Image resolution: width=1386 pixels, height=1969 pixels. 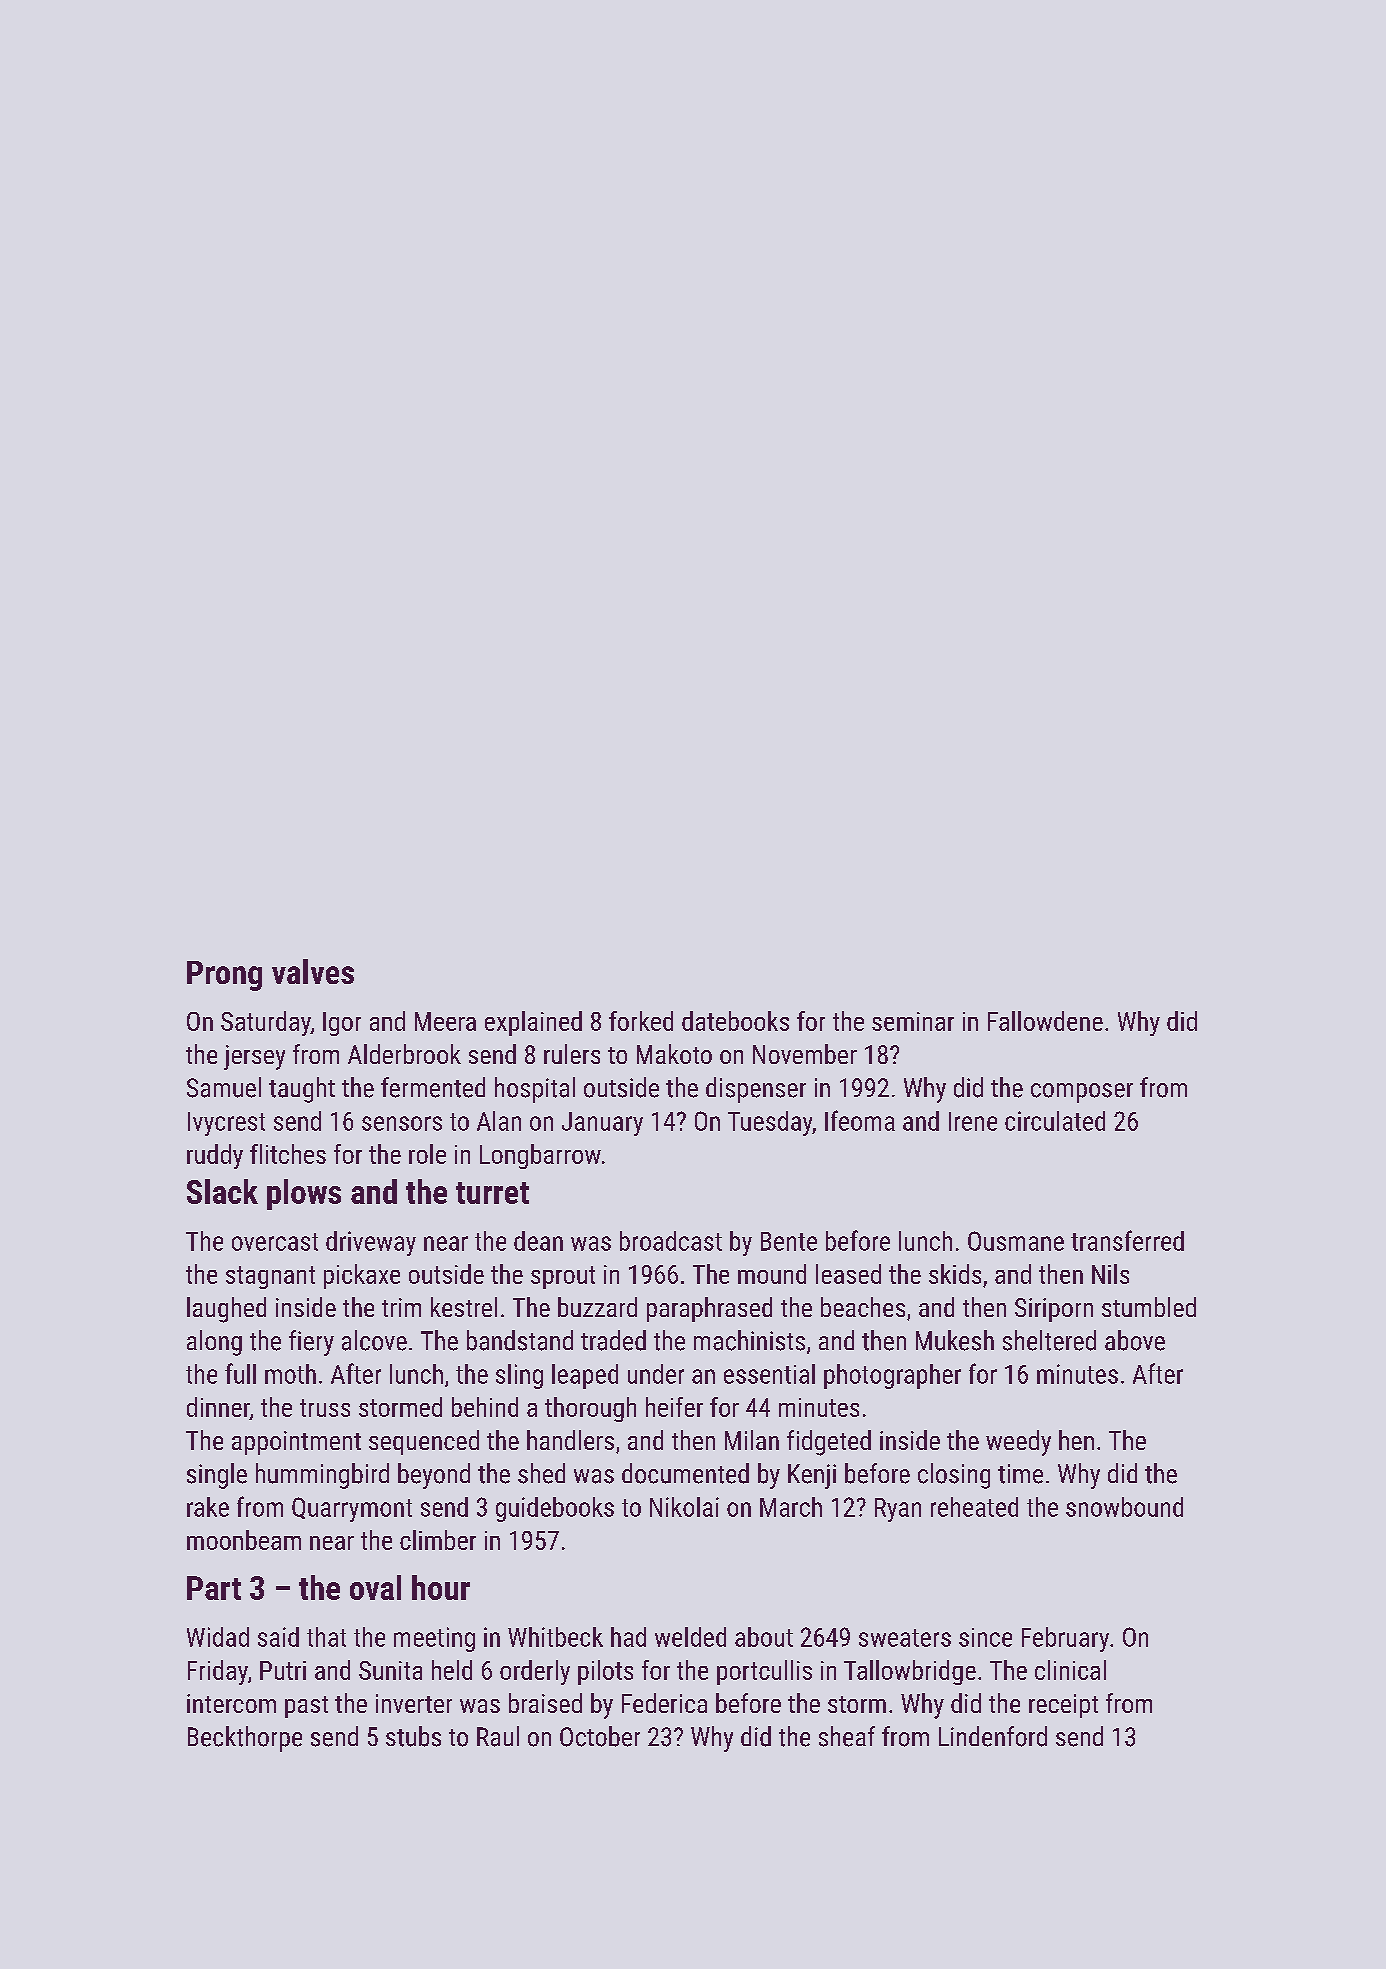 I want to click on January, so click(x=602, y=1124).
